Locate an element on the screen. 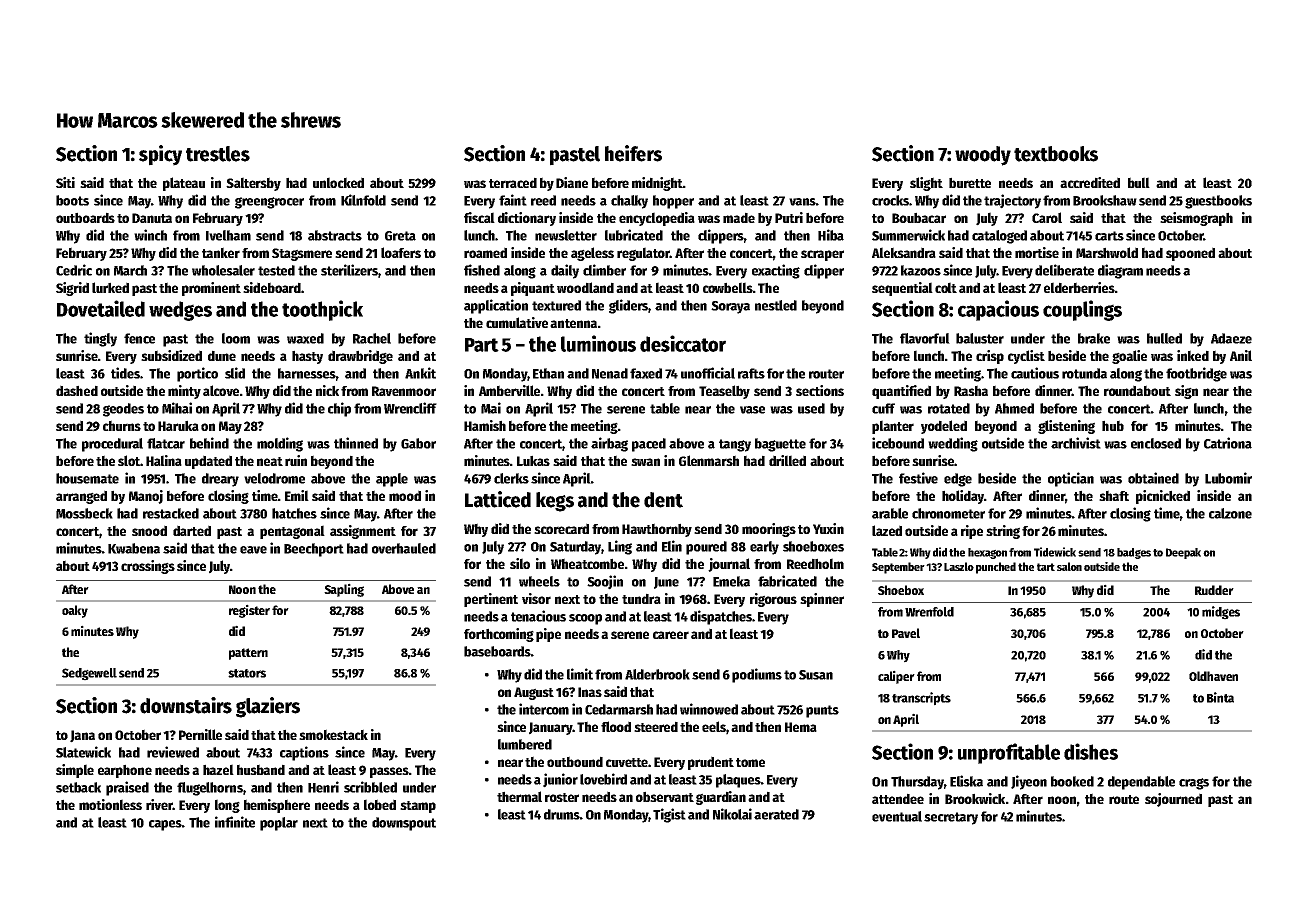 The height and width of the screenshot is (924, 1308). dashed is located at coordinates (77, 390).
